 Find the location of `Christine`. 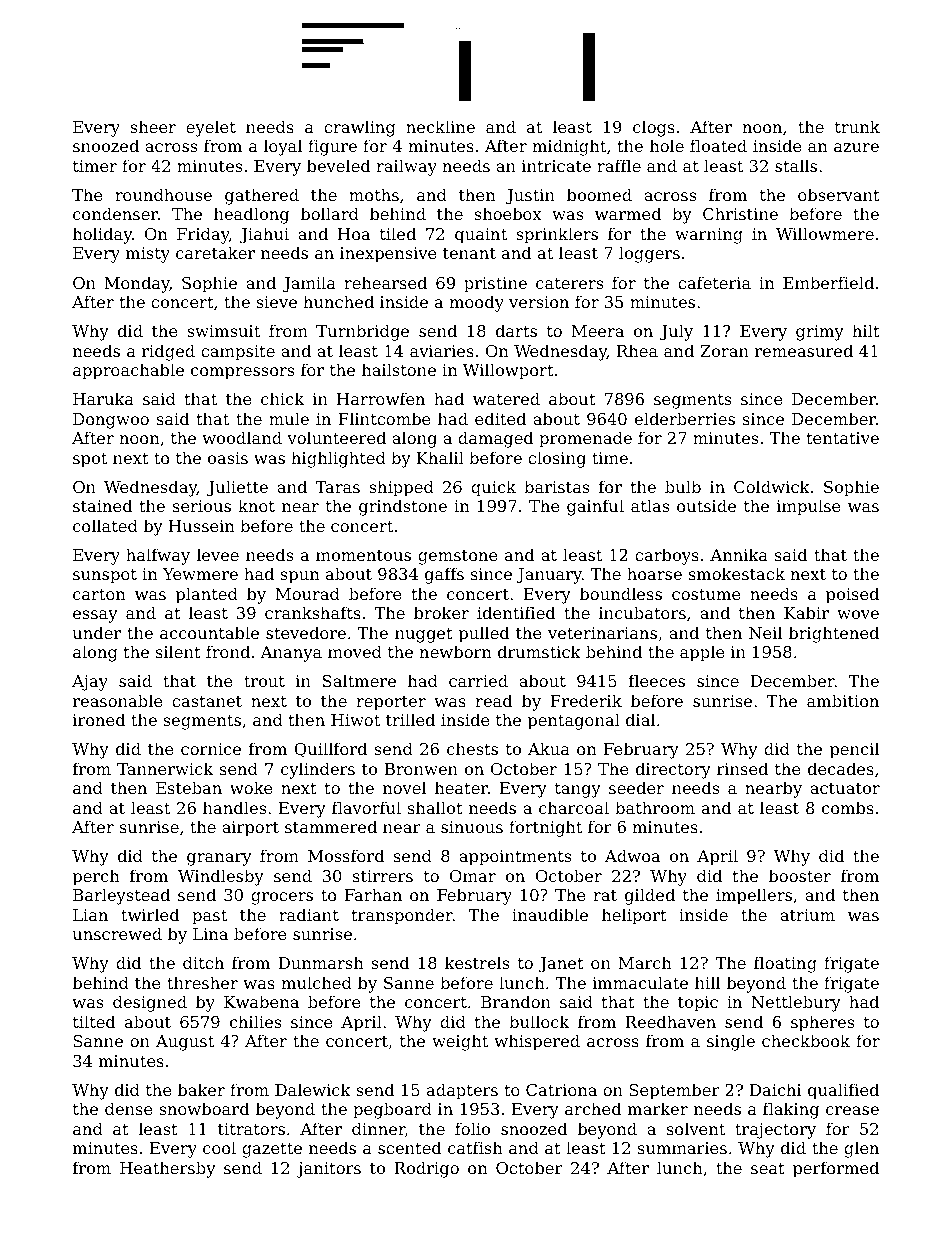

Christine is located at coordinates (740, 213).
